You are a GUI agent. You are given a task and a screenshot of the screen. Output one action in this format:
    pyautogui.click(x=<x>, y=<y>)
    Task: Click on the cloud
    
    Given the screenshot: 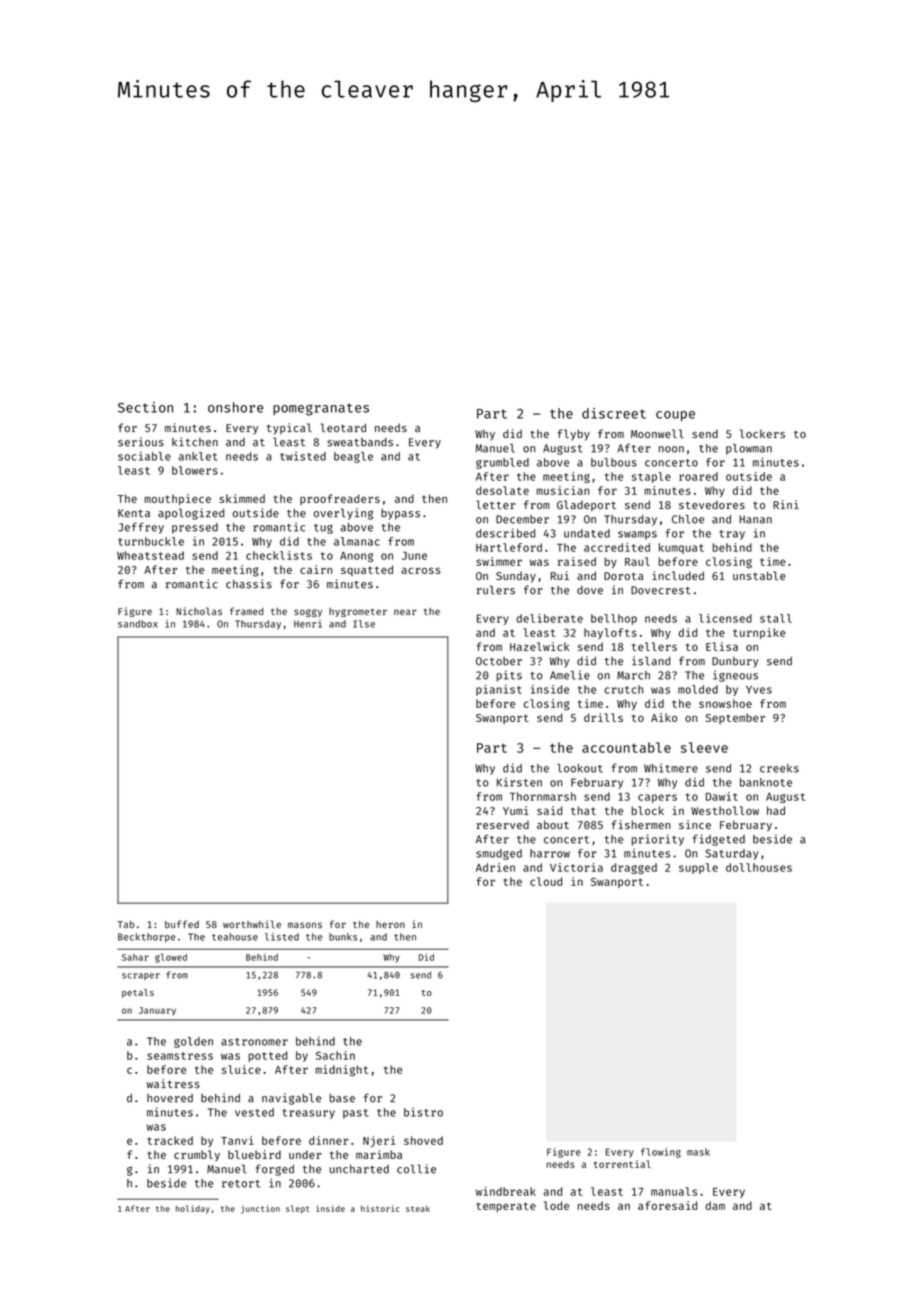 What is the action you would take?
    pyautogui.click(x=546, y=881)
